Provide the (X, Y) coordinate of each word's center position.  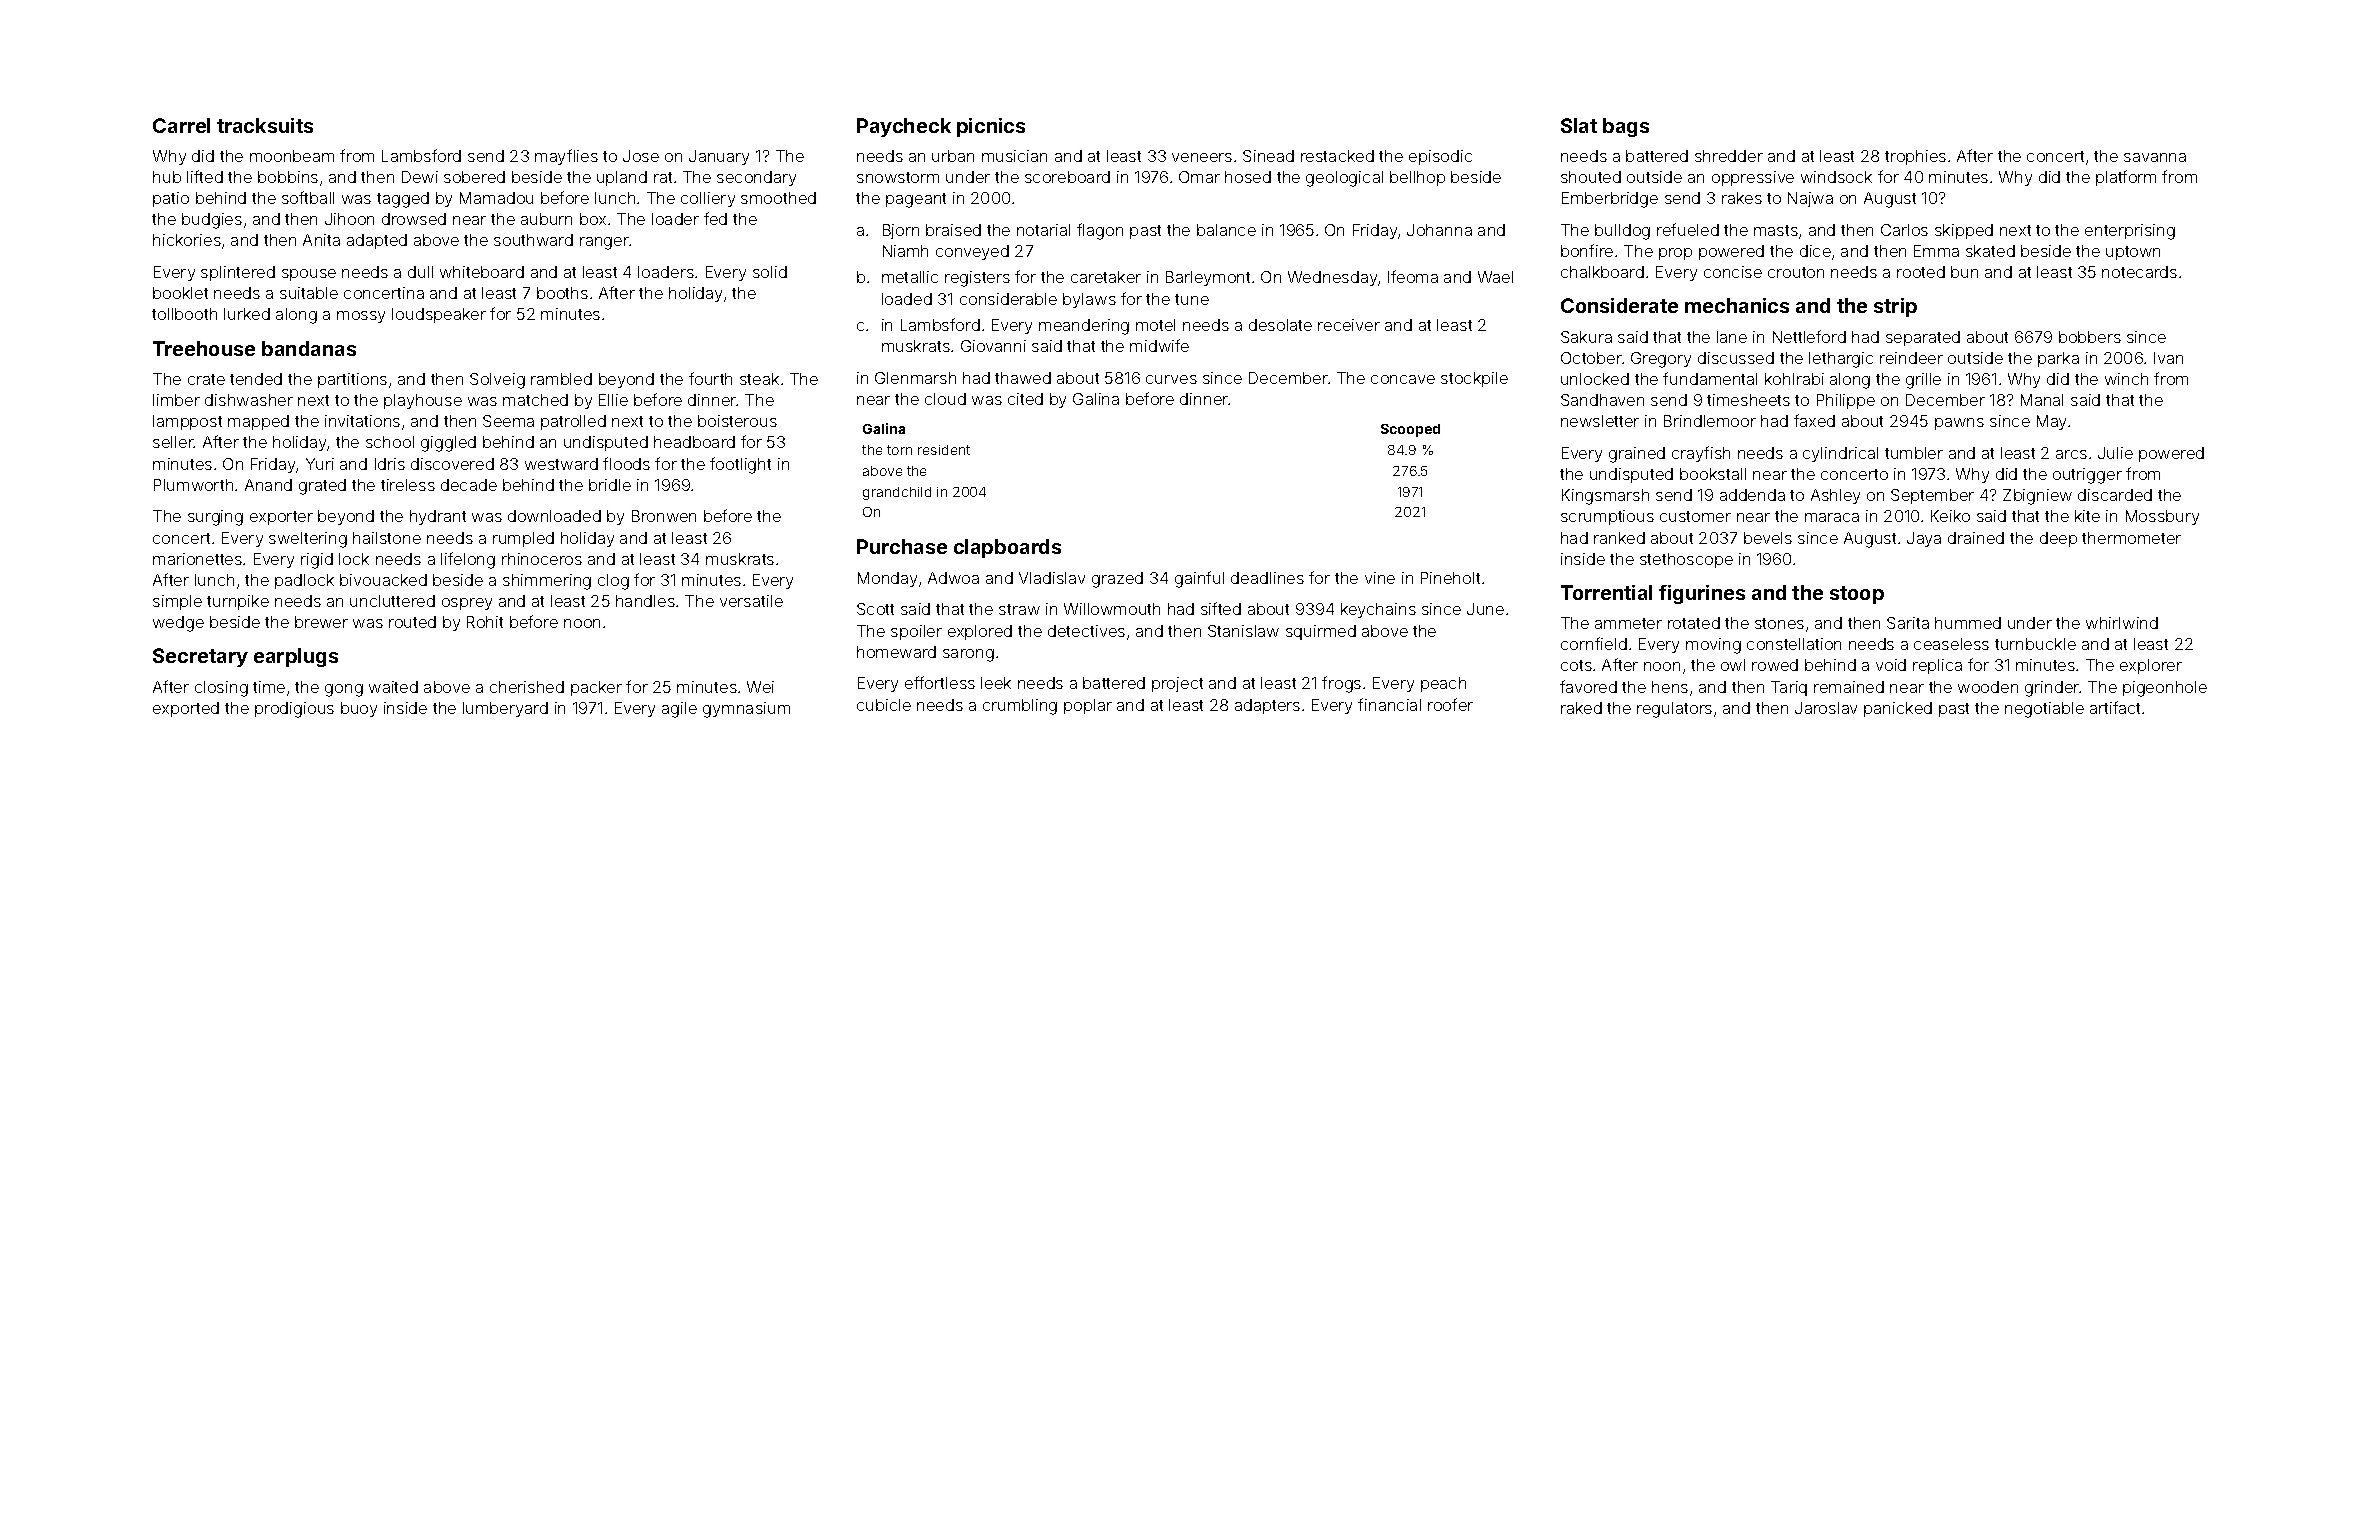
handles (645, 601)
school (390, 442)
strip (1895, 307)
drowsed (414, 219)
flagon (1100, 231)
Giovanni (993, 346)
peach (1443, 684)
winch (2126, 379)
